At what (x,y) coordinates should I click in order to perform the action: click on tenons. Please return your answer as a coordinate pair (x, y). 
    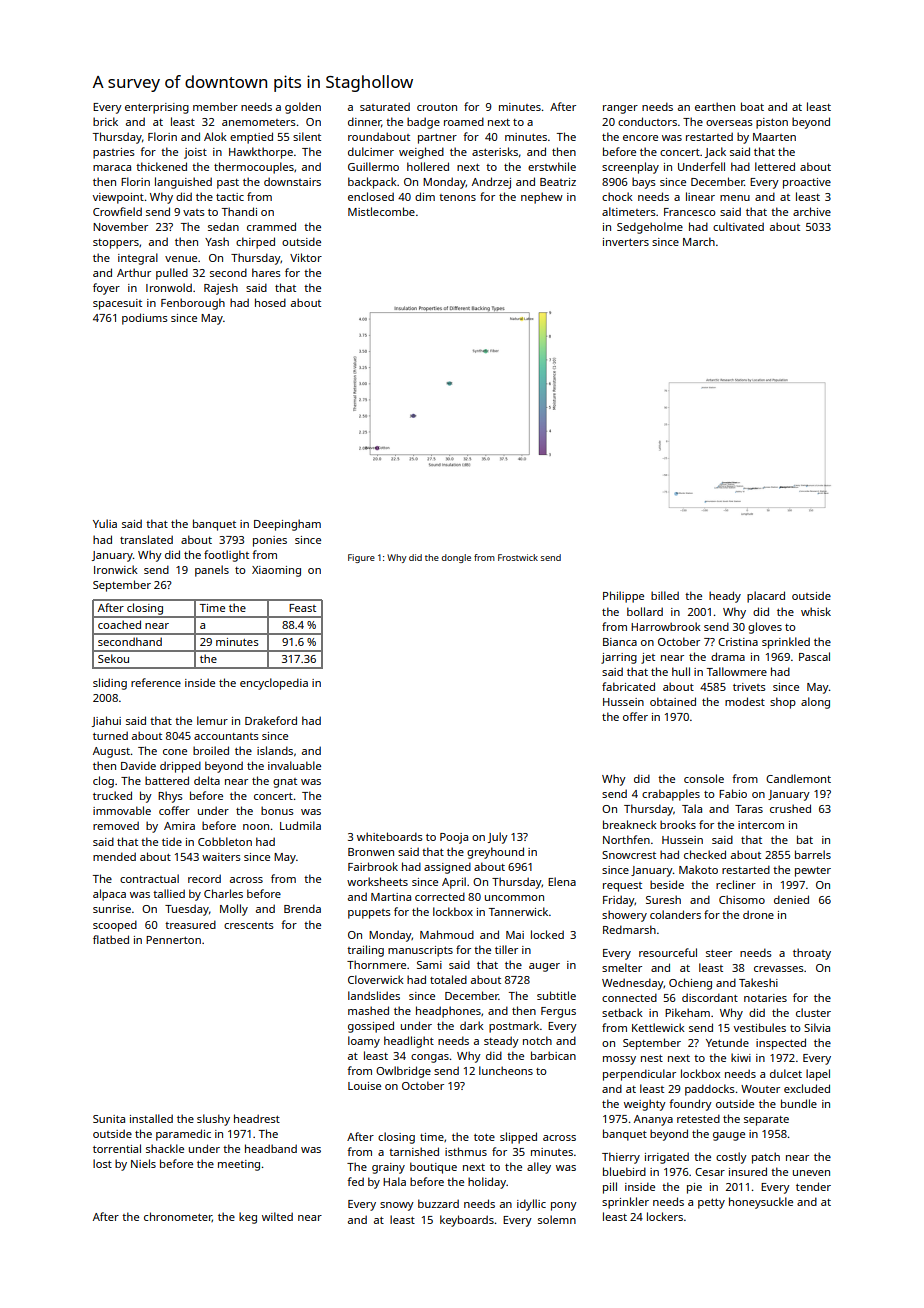
    Looking at the image, I should click on (457, 197).
